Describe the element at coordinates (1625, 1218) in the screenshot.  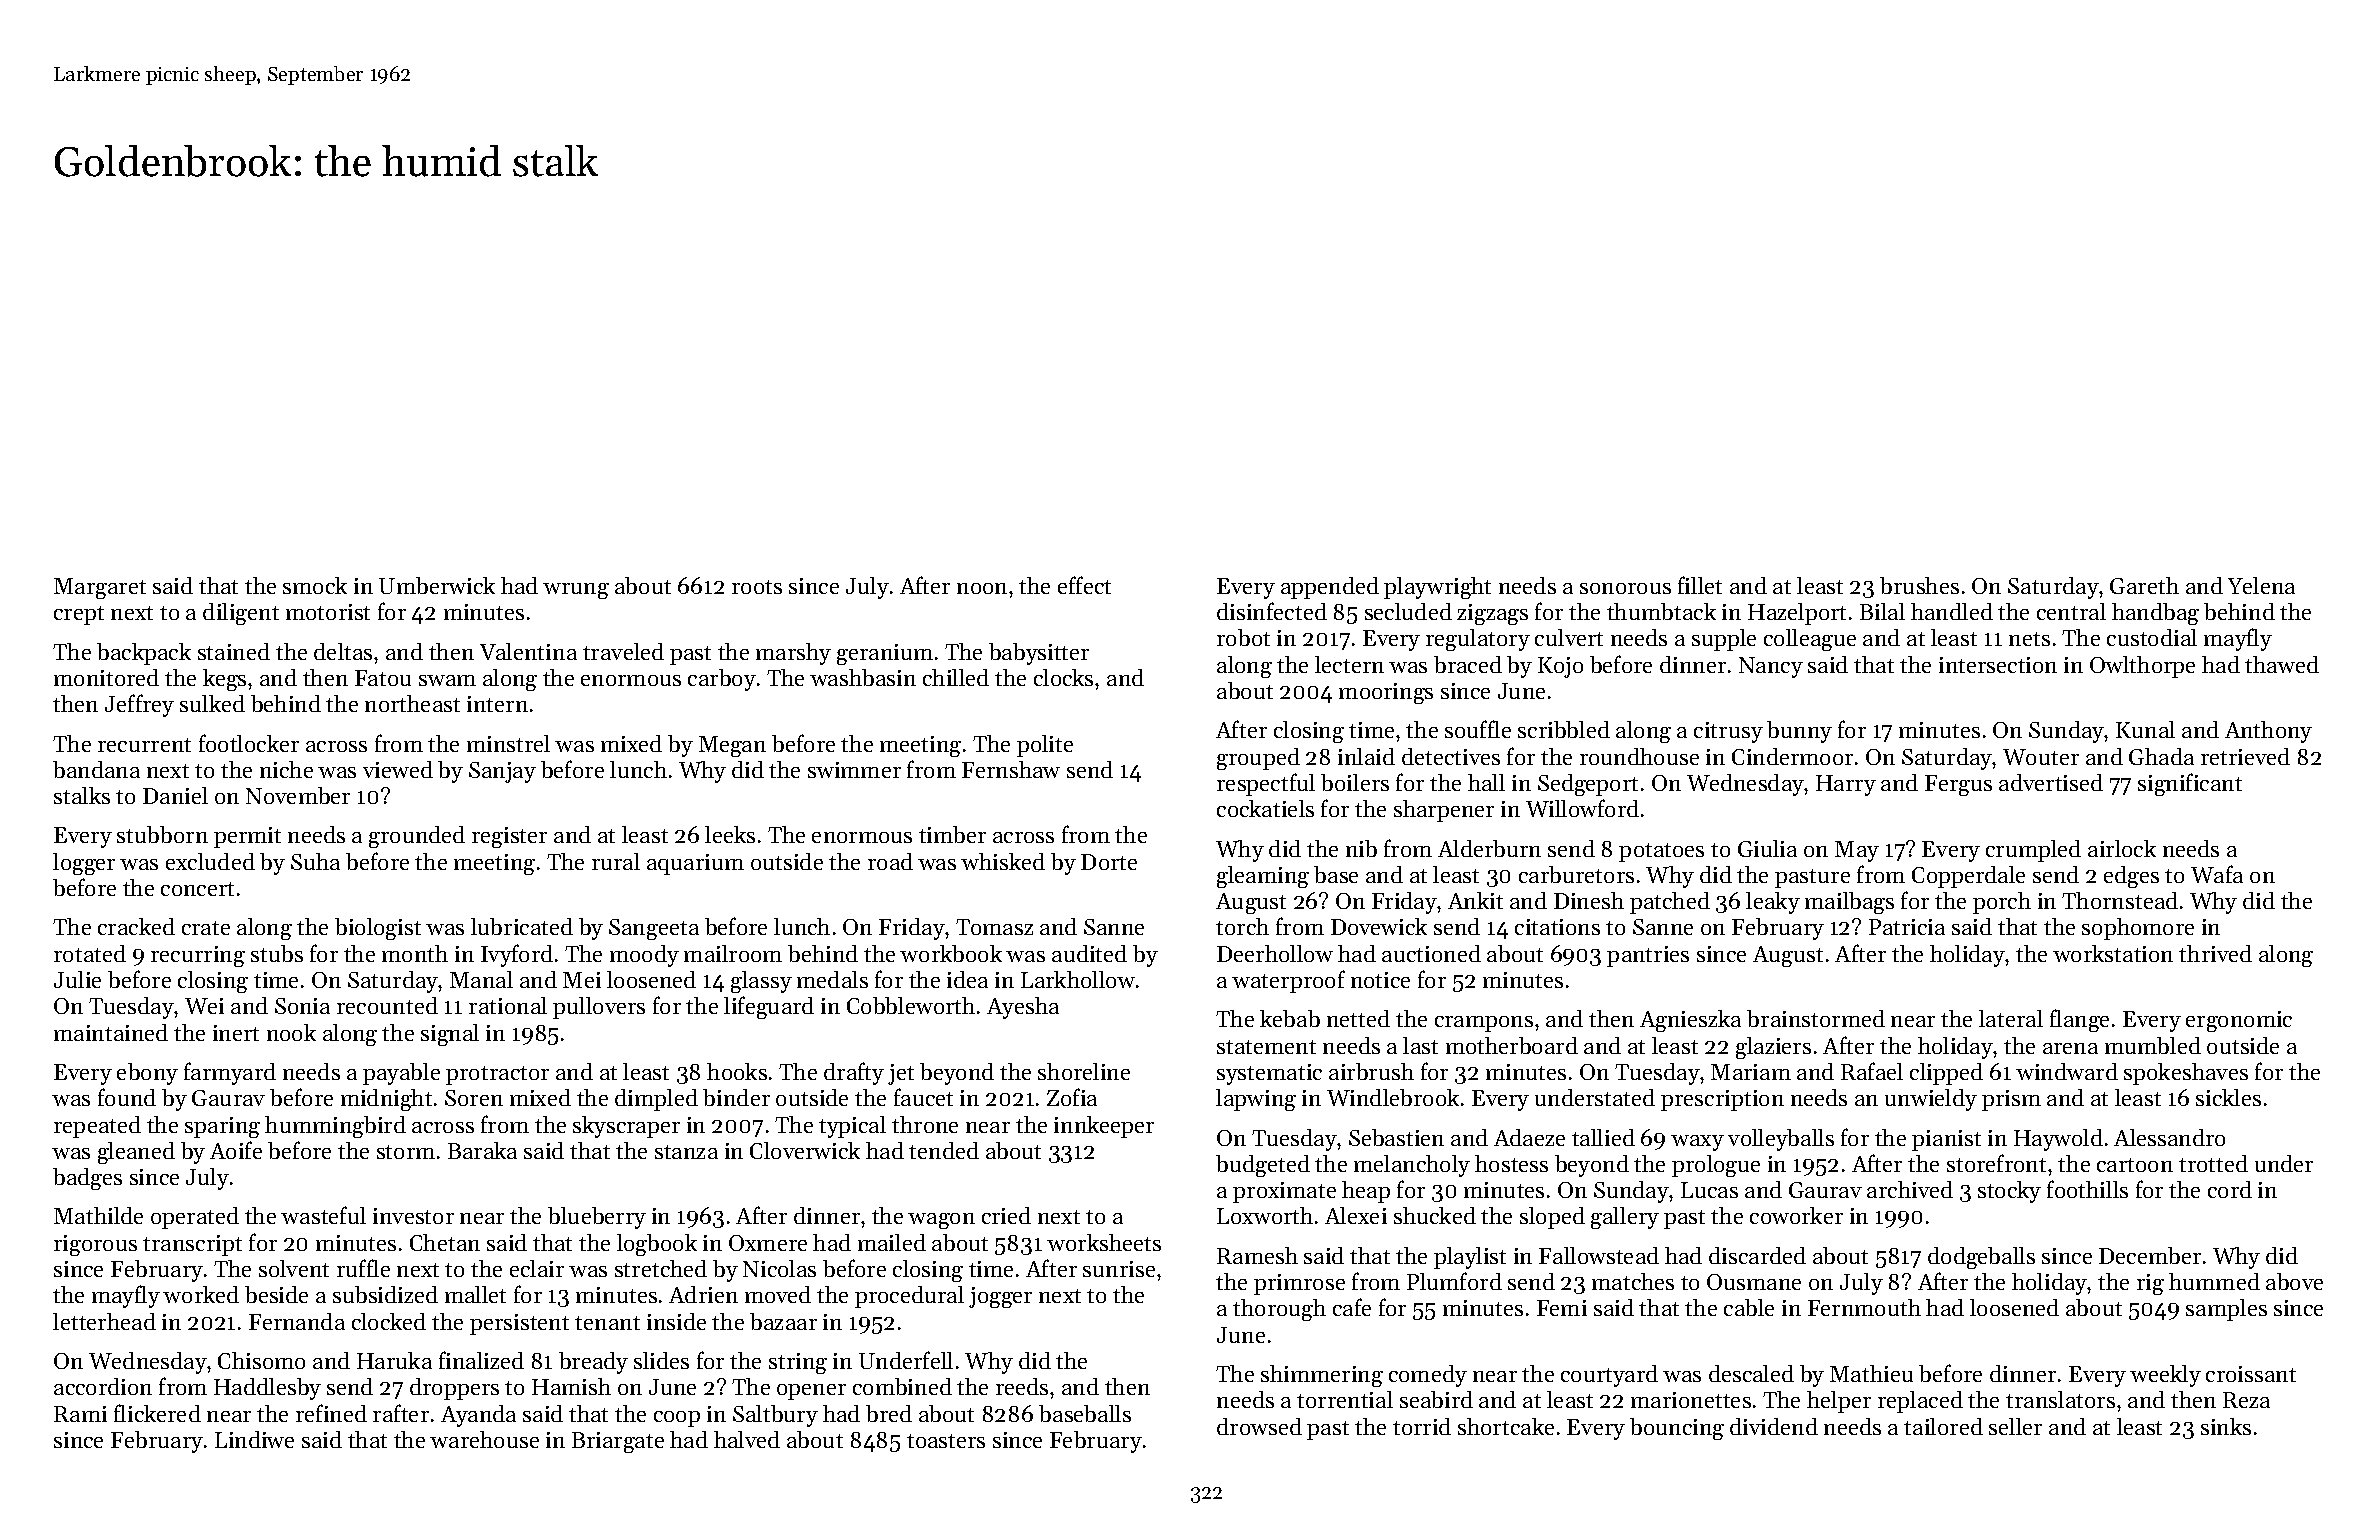
I see `gallery` at that location.
